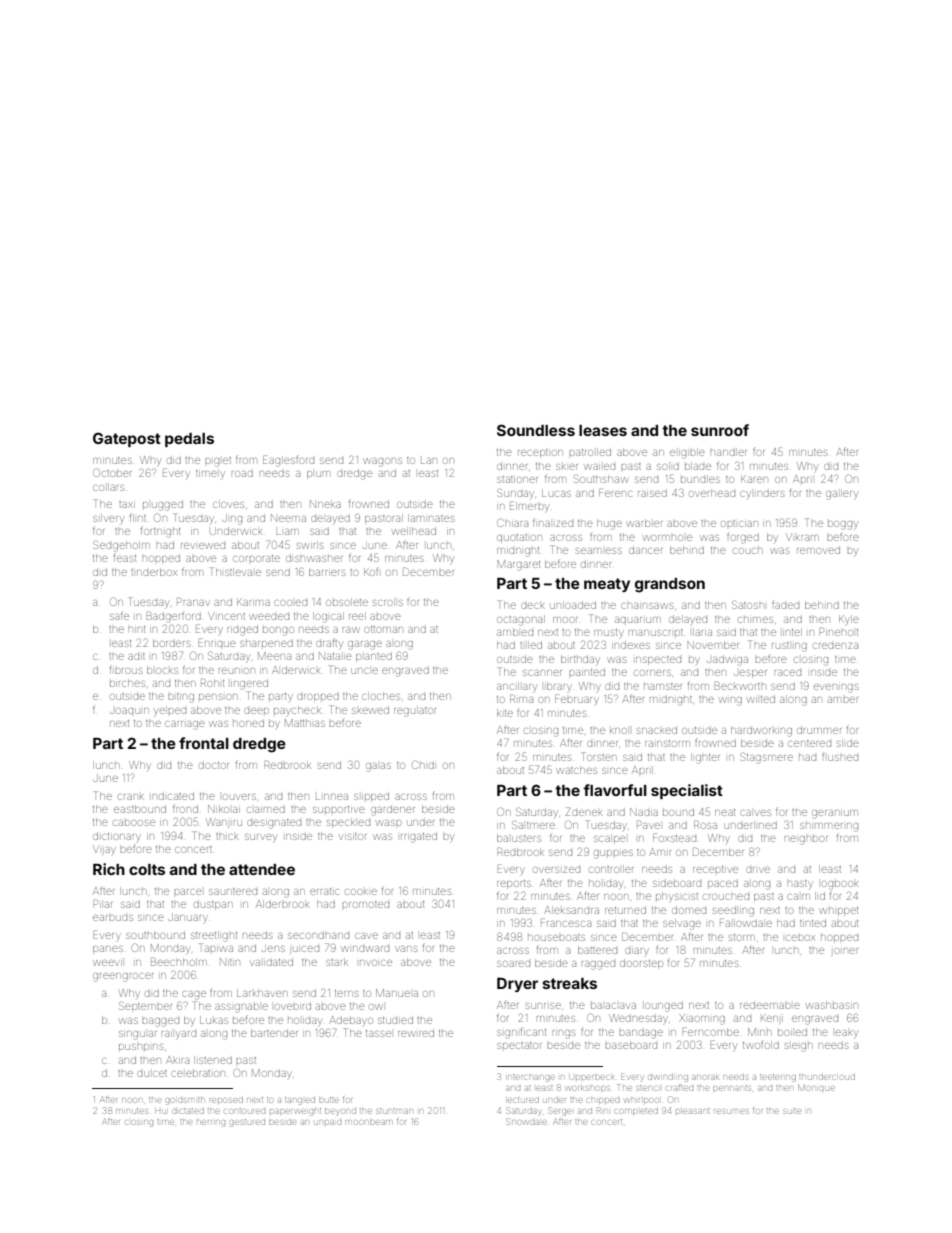 This image has width=952, height=1233. Describe the element at coordinates (761, 1045) in the image. I see `twofold` at that location.
